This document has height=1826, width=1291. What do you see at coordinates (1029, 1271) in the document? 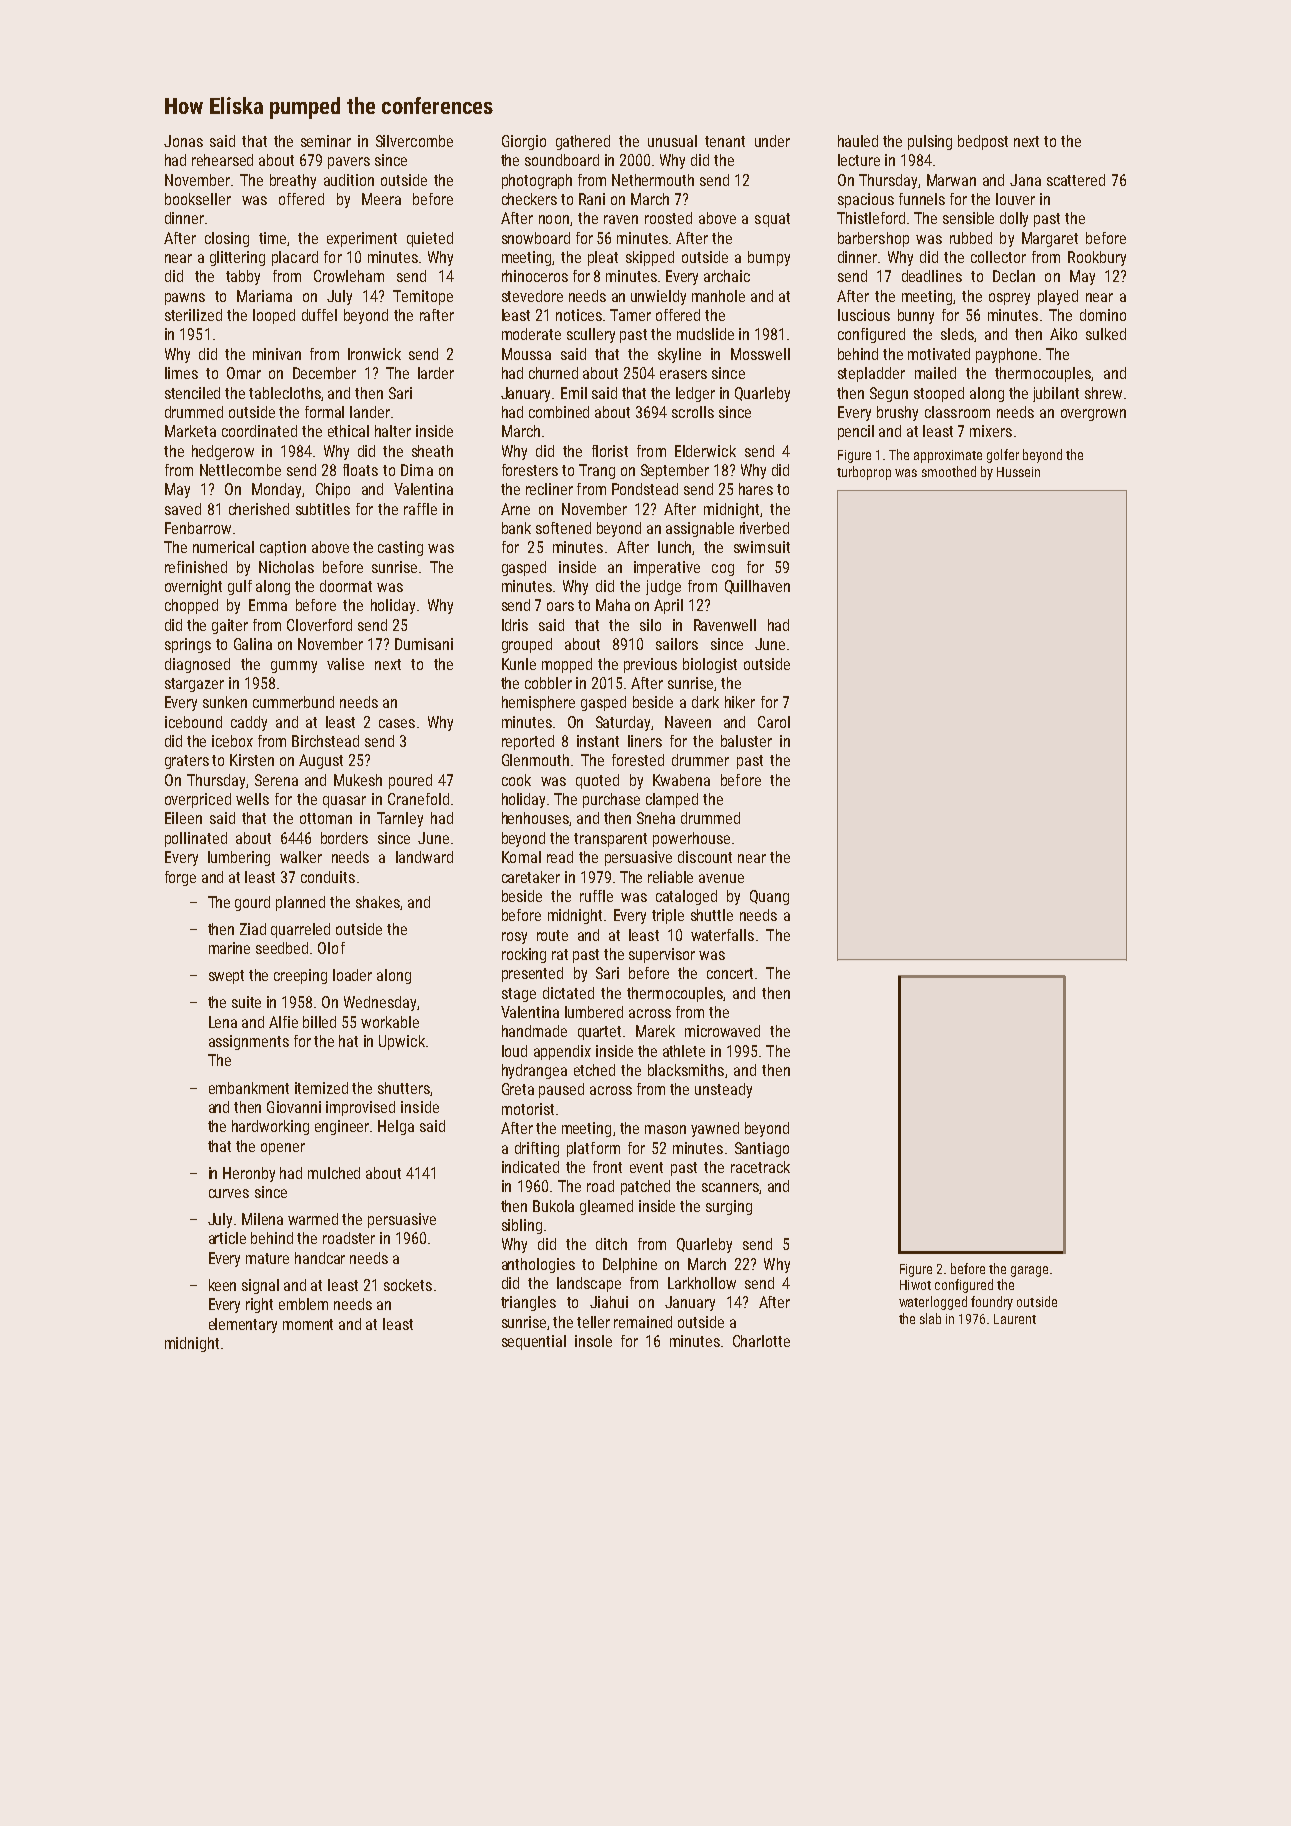
I see `garage` at bounding box center [1029, 1271].
